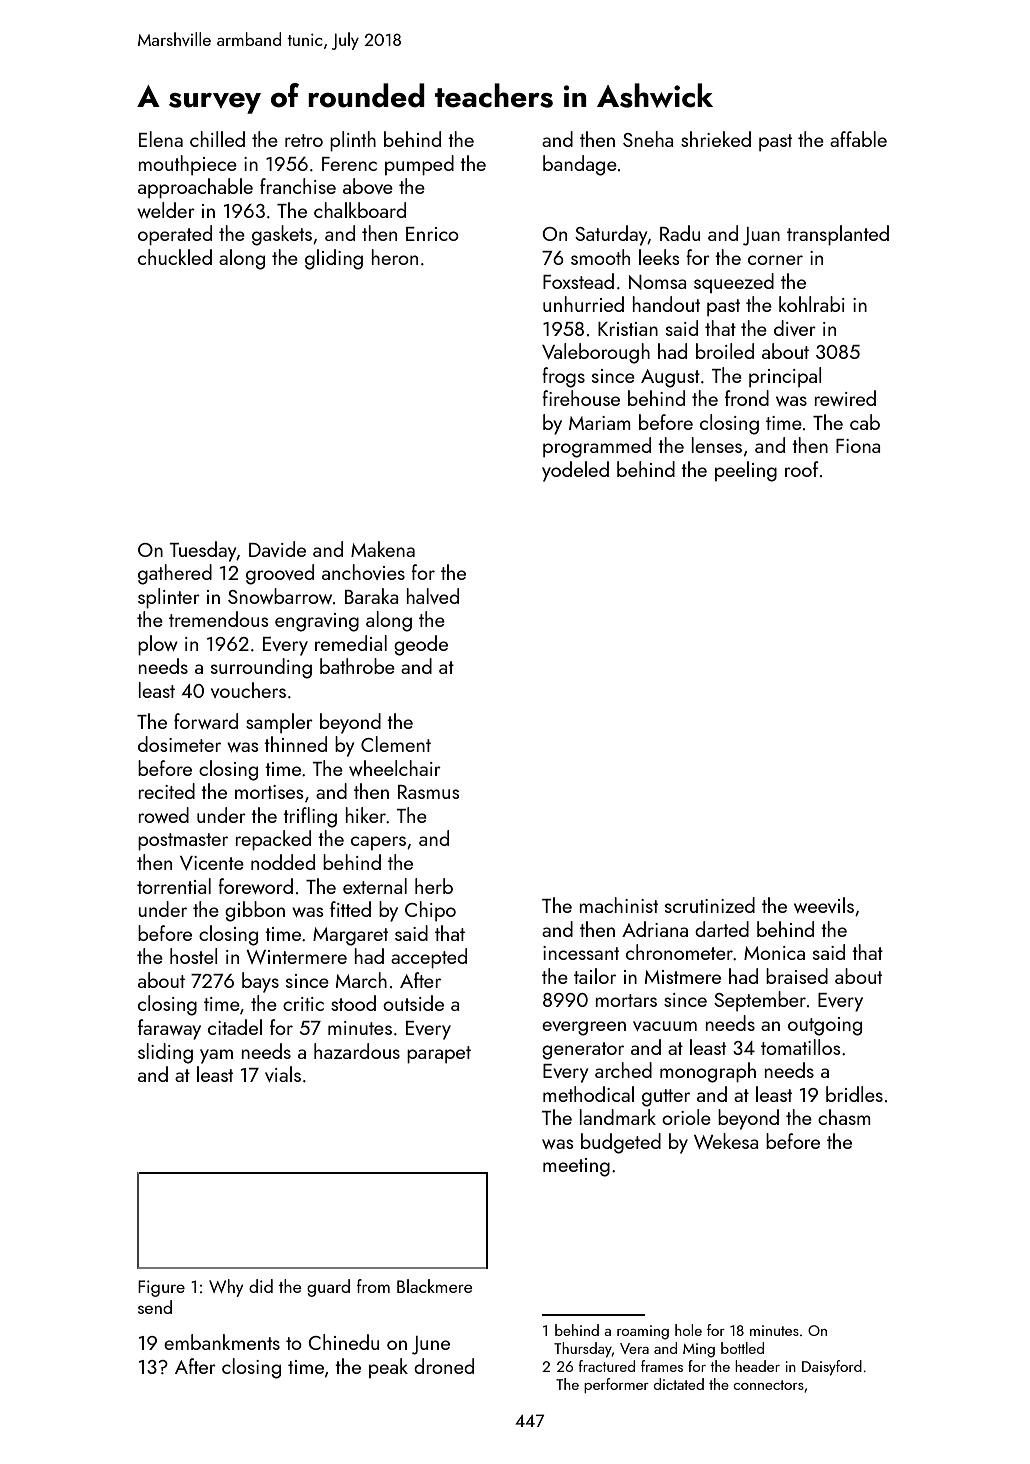  I want to click on Fiona, so click(858, 446).
